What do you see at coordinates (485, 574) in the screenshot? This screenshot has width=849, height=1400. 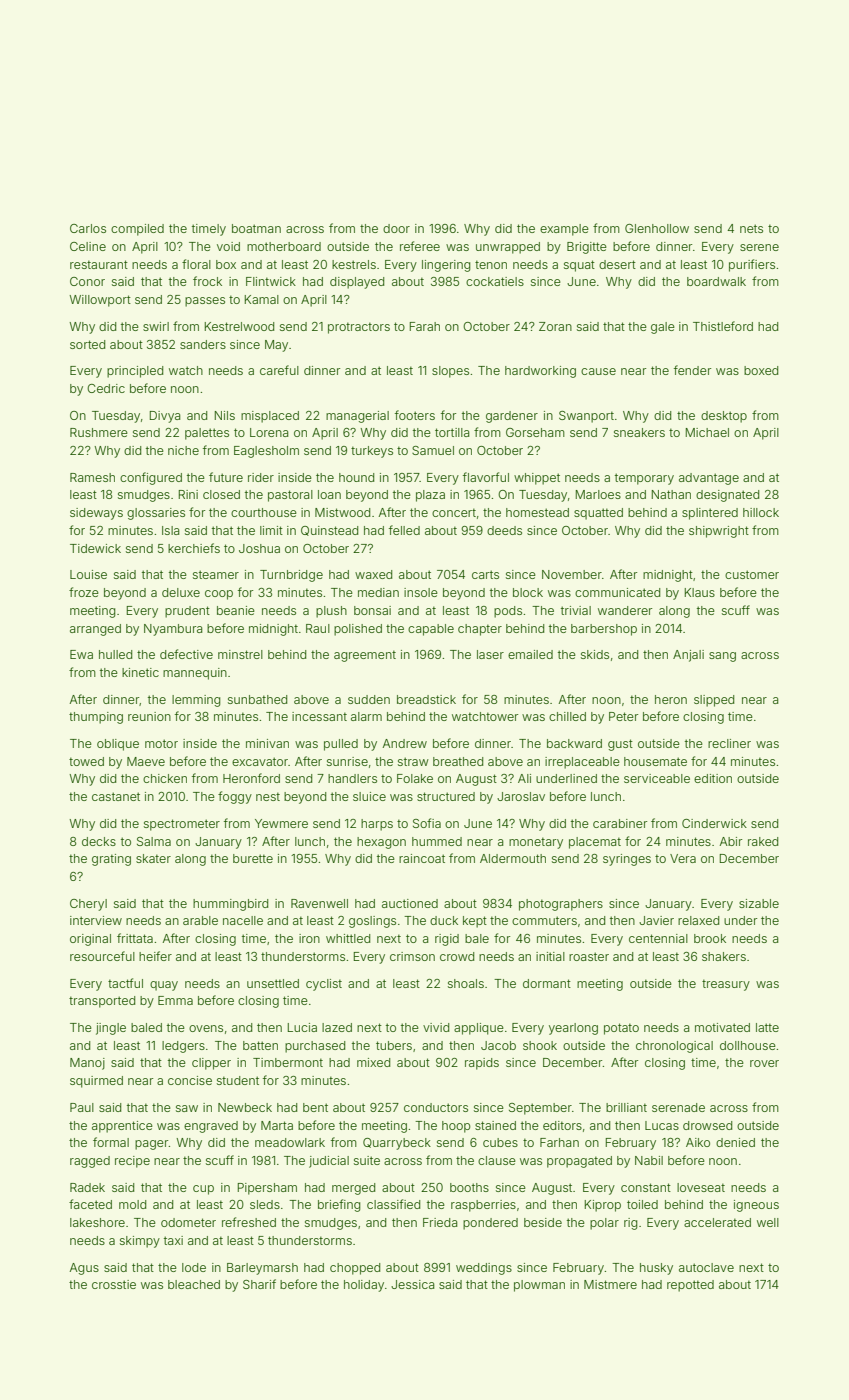 I see `carts` at bounding box center [485, 574].
